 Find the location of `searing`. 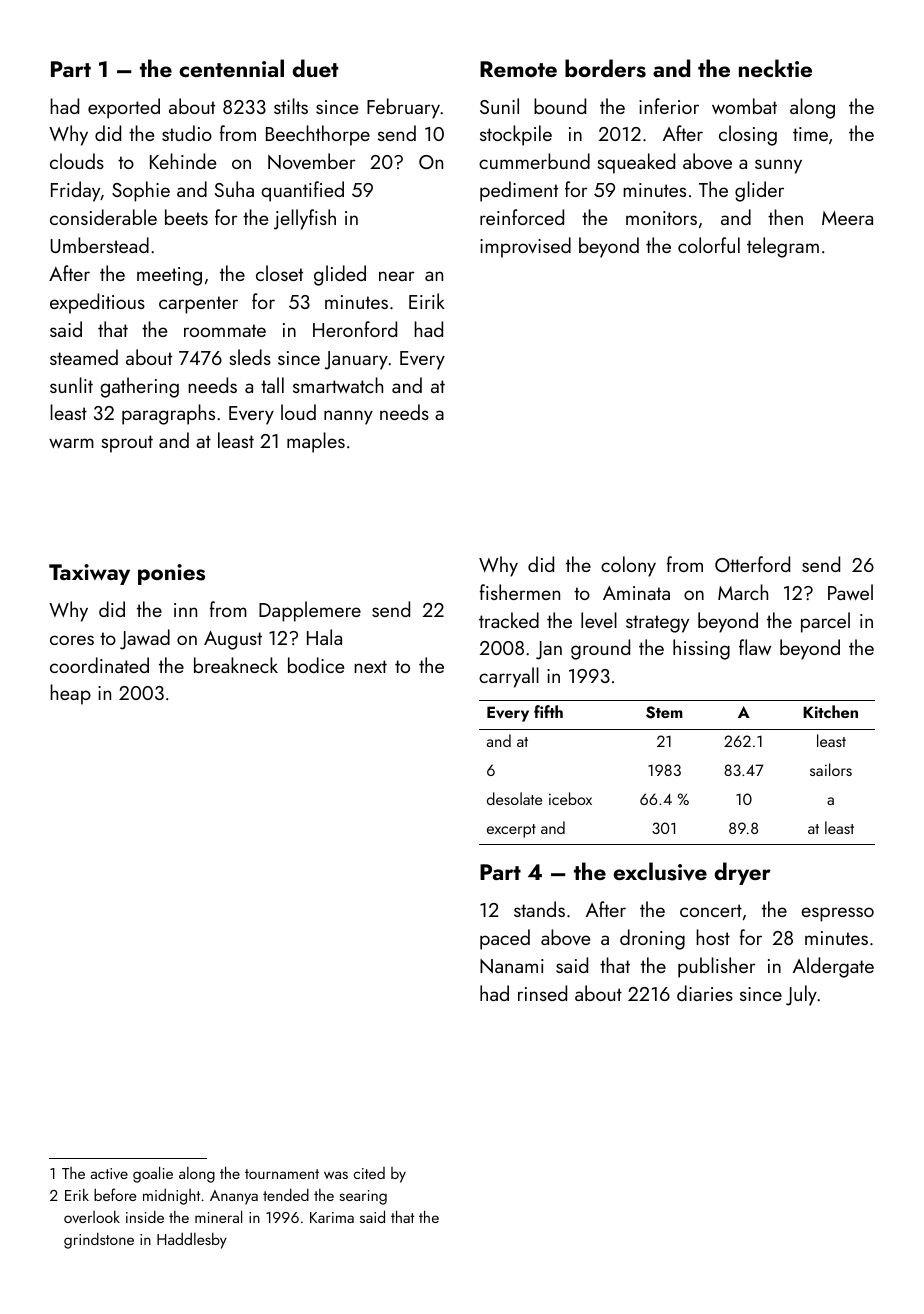

searing is located at coordinates (363, 1197).
